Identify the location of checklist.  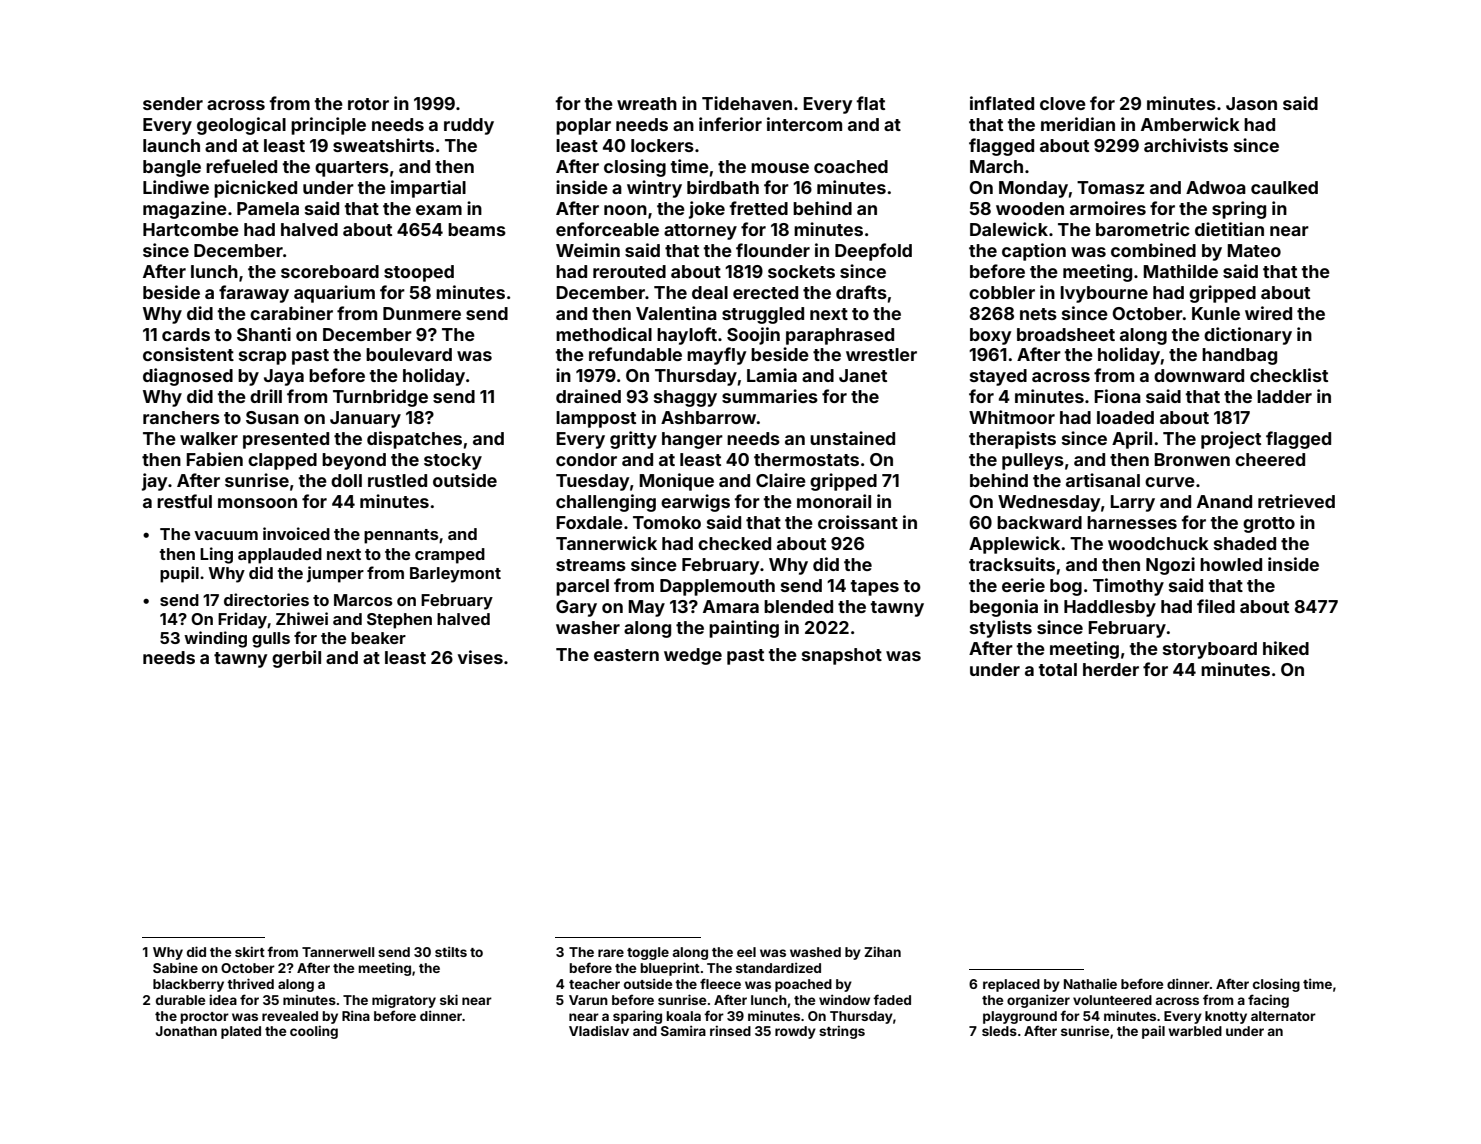
(1289, 375).
